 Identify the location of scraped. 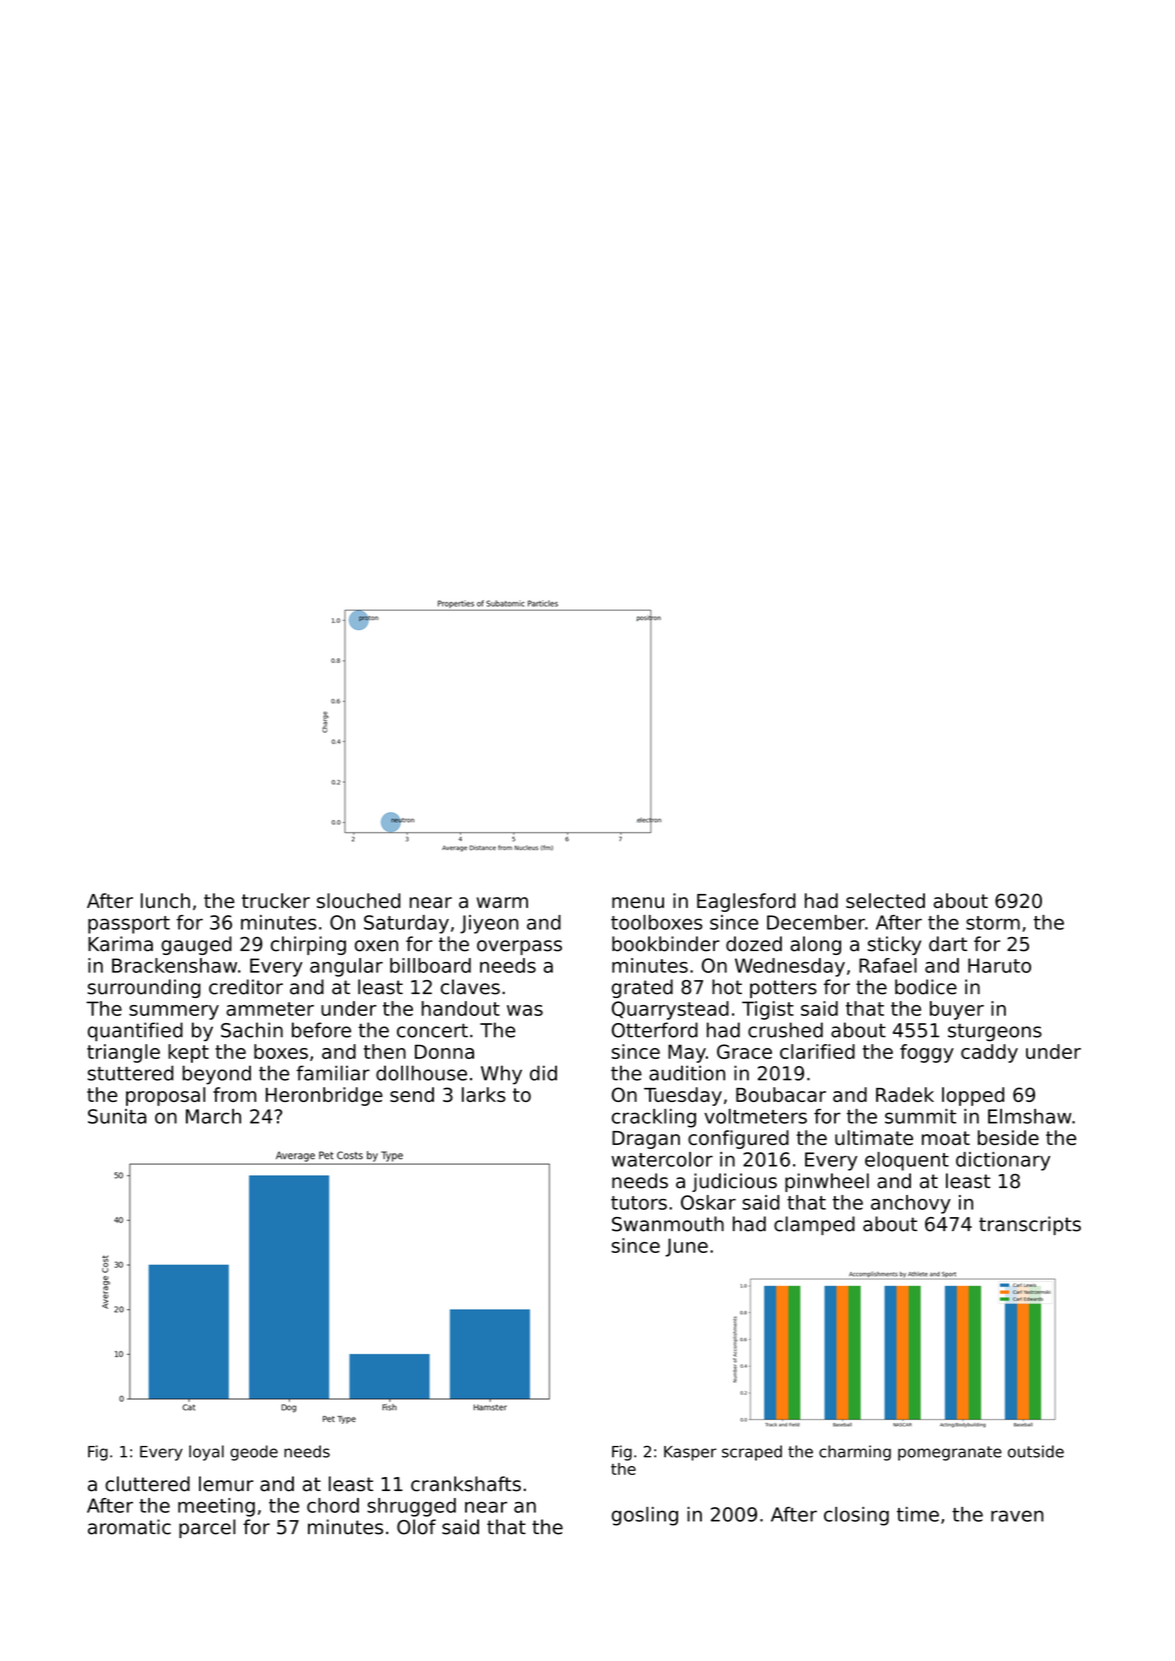
(752, 1453).
